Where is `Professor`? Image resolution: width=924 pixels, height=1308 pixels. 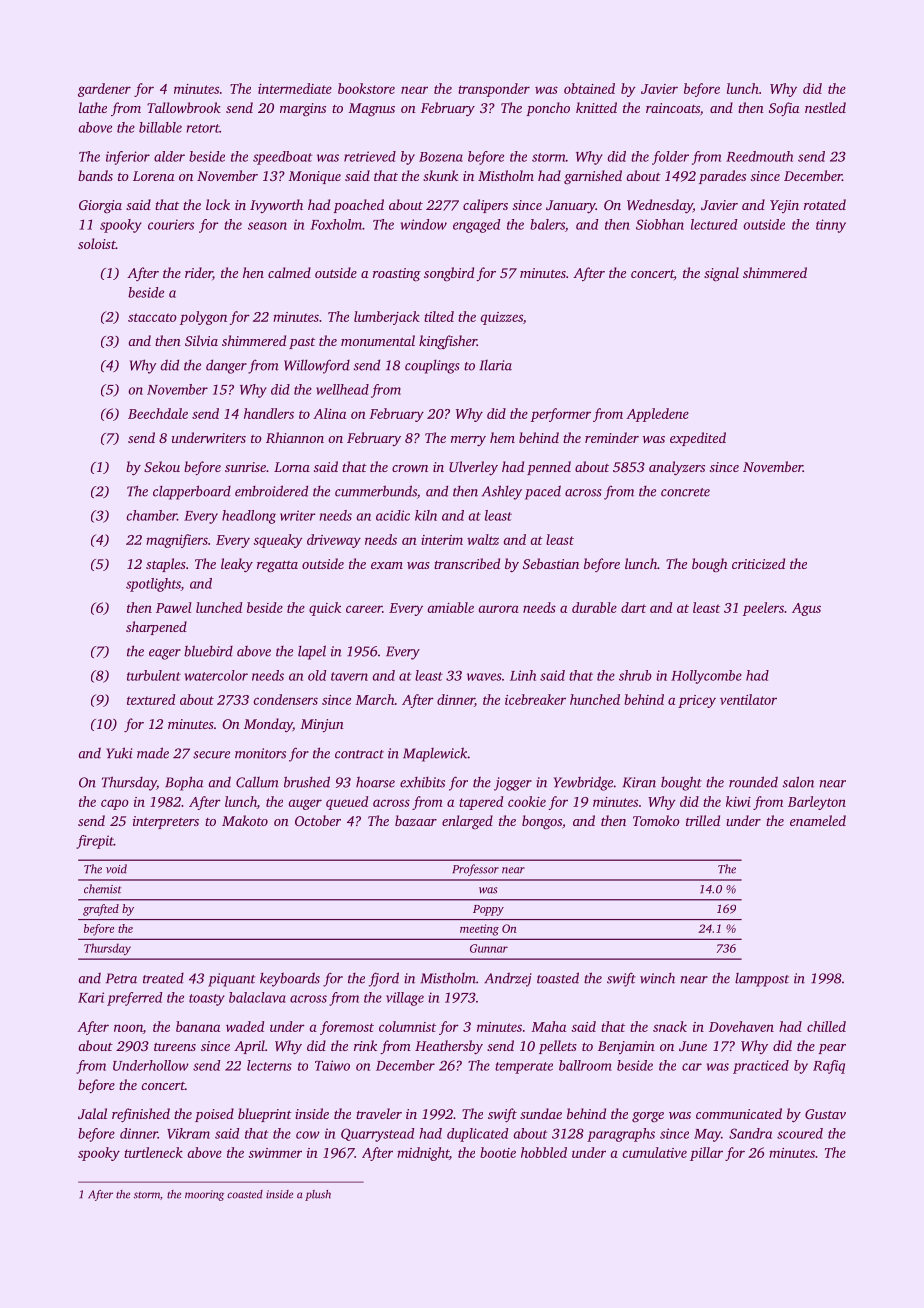 Professor is located at coordinates (475, 870).
